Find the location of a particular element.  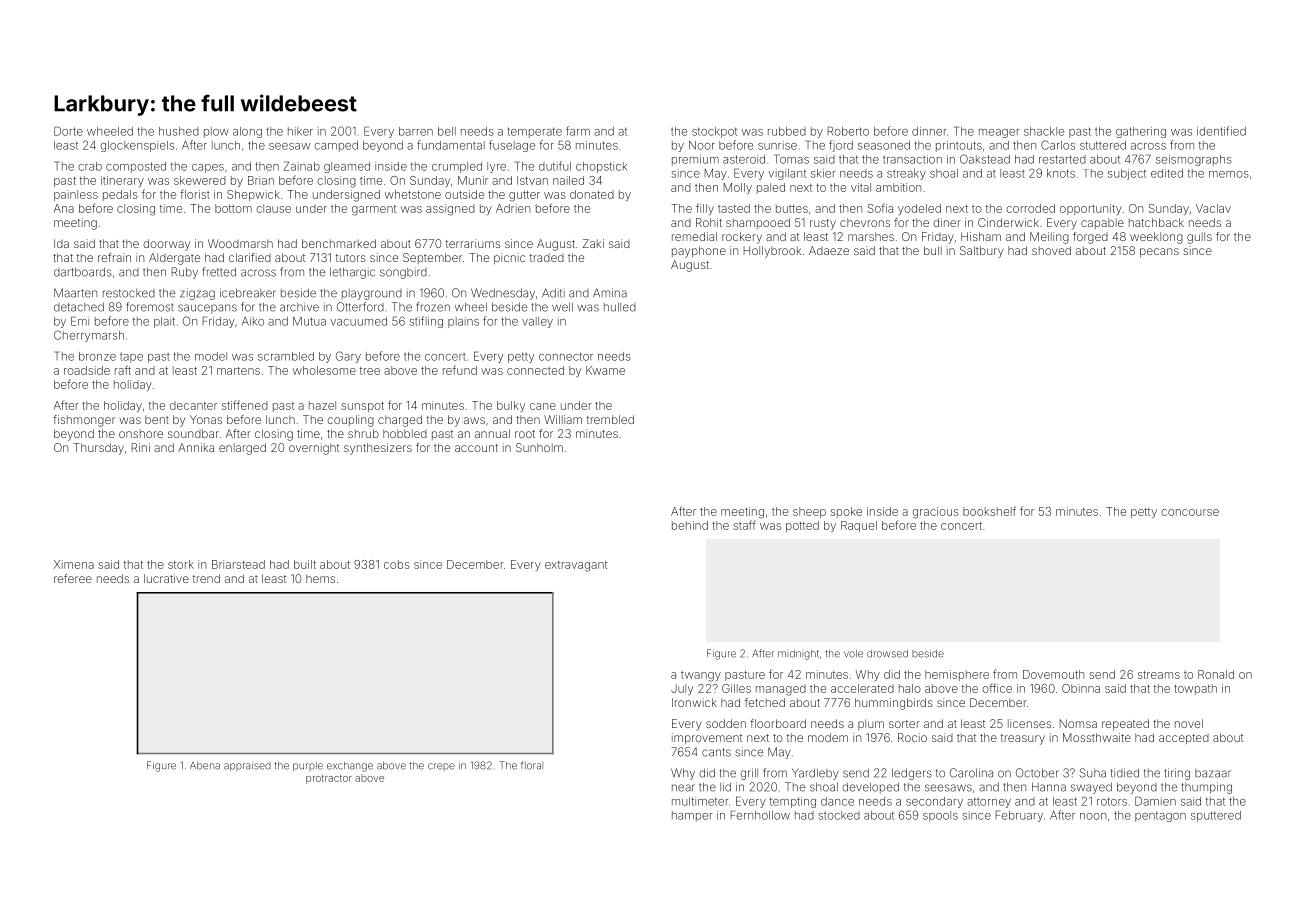

behind is located at coordinates (690, 525).
